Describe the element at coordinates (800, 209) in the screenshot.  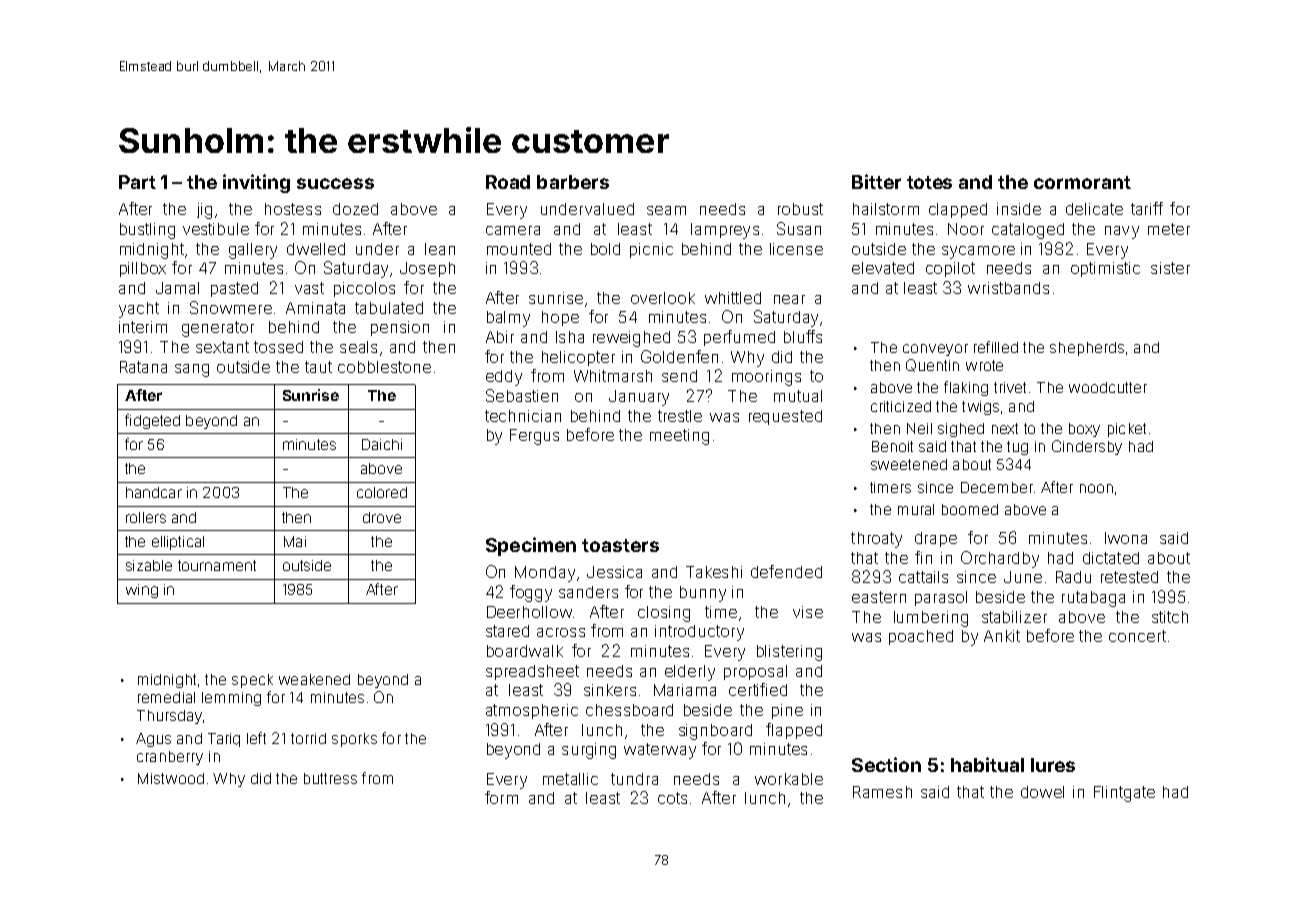
I see `robust` at that location.
